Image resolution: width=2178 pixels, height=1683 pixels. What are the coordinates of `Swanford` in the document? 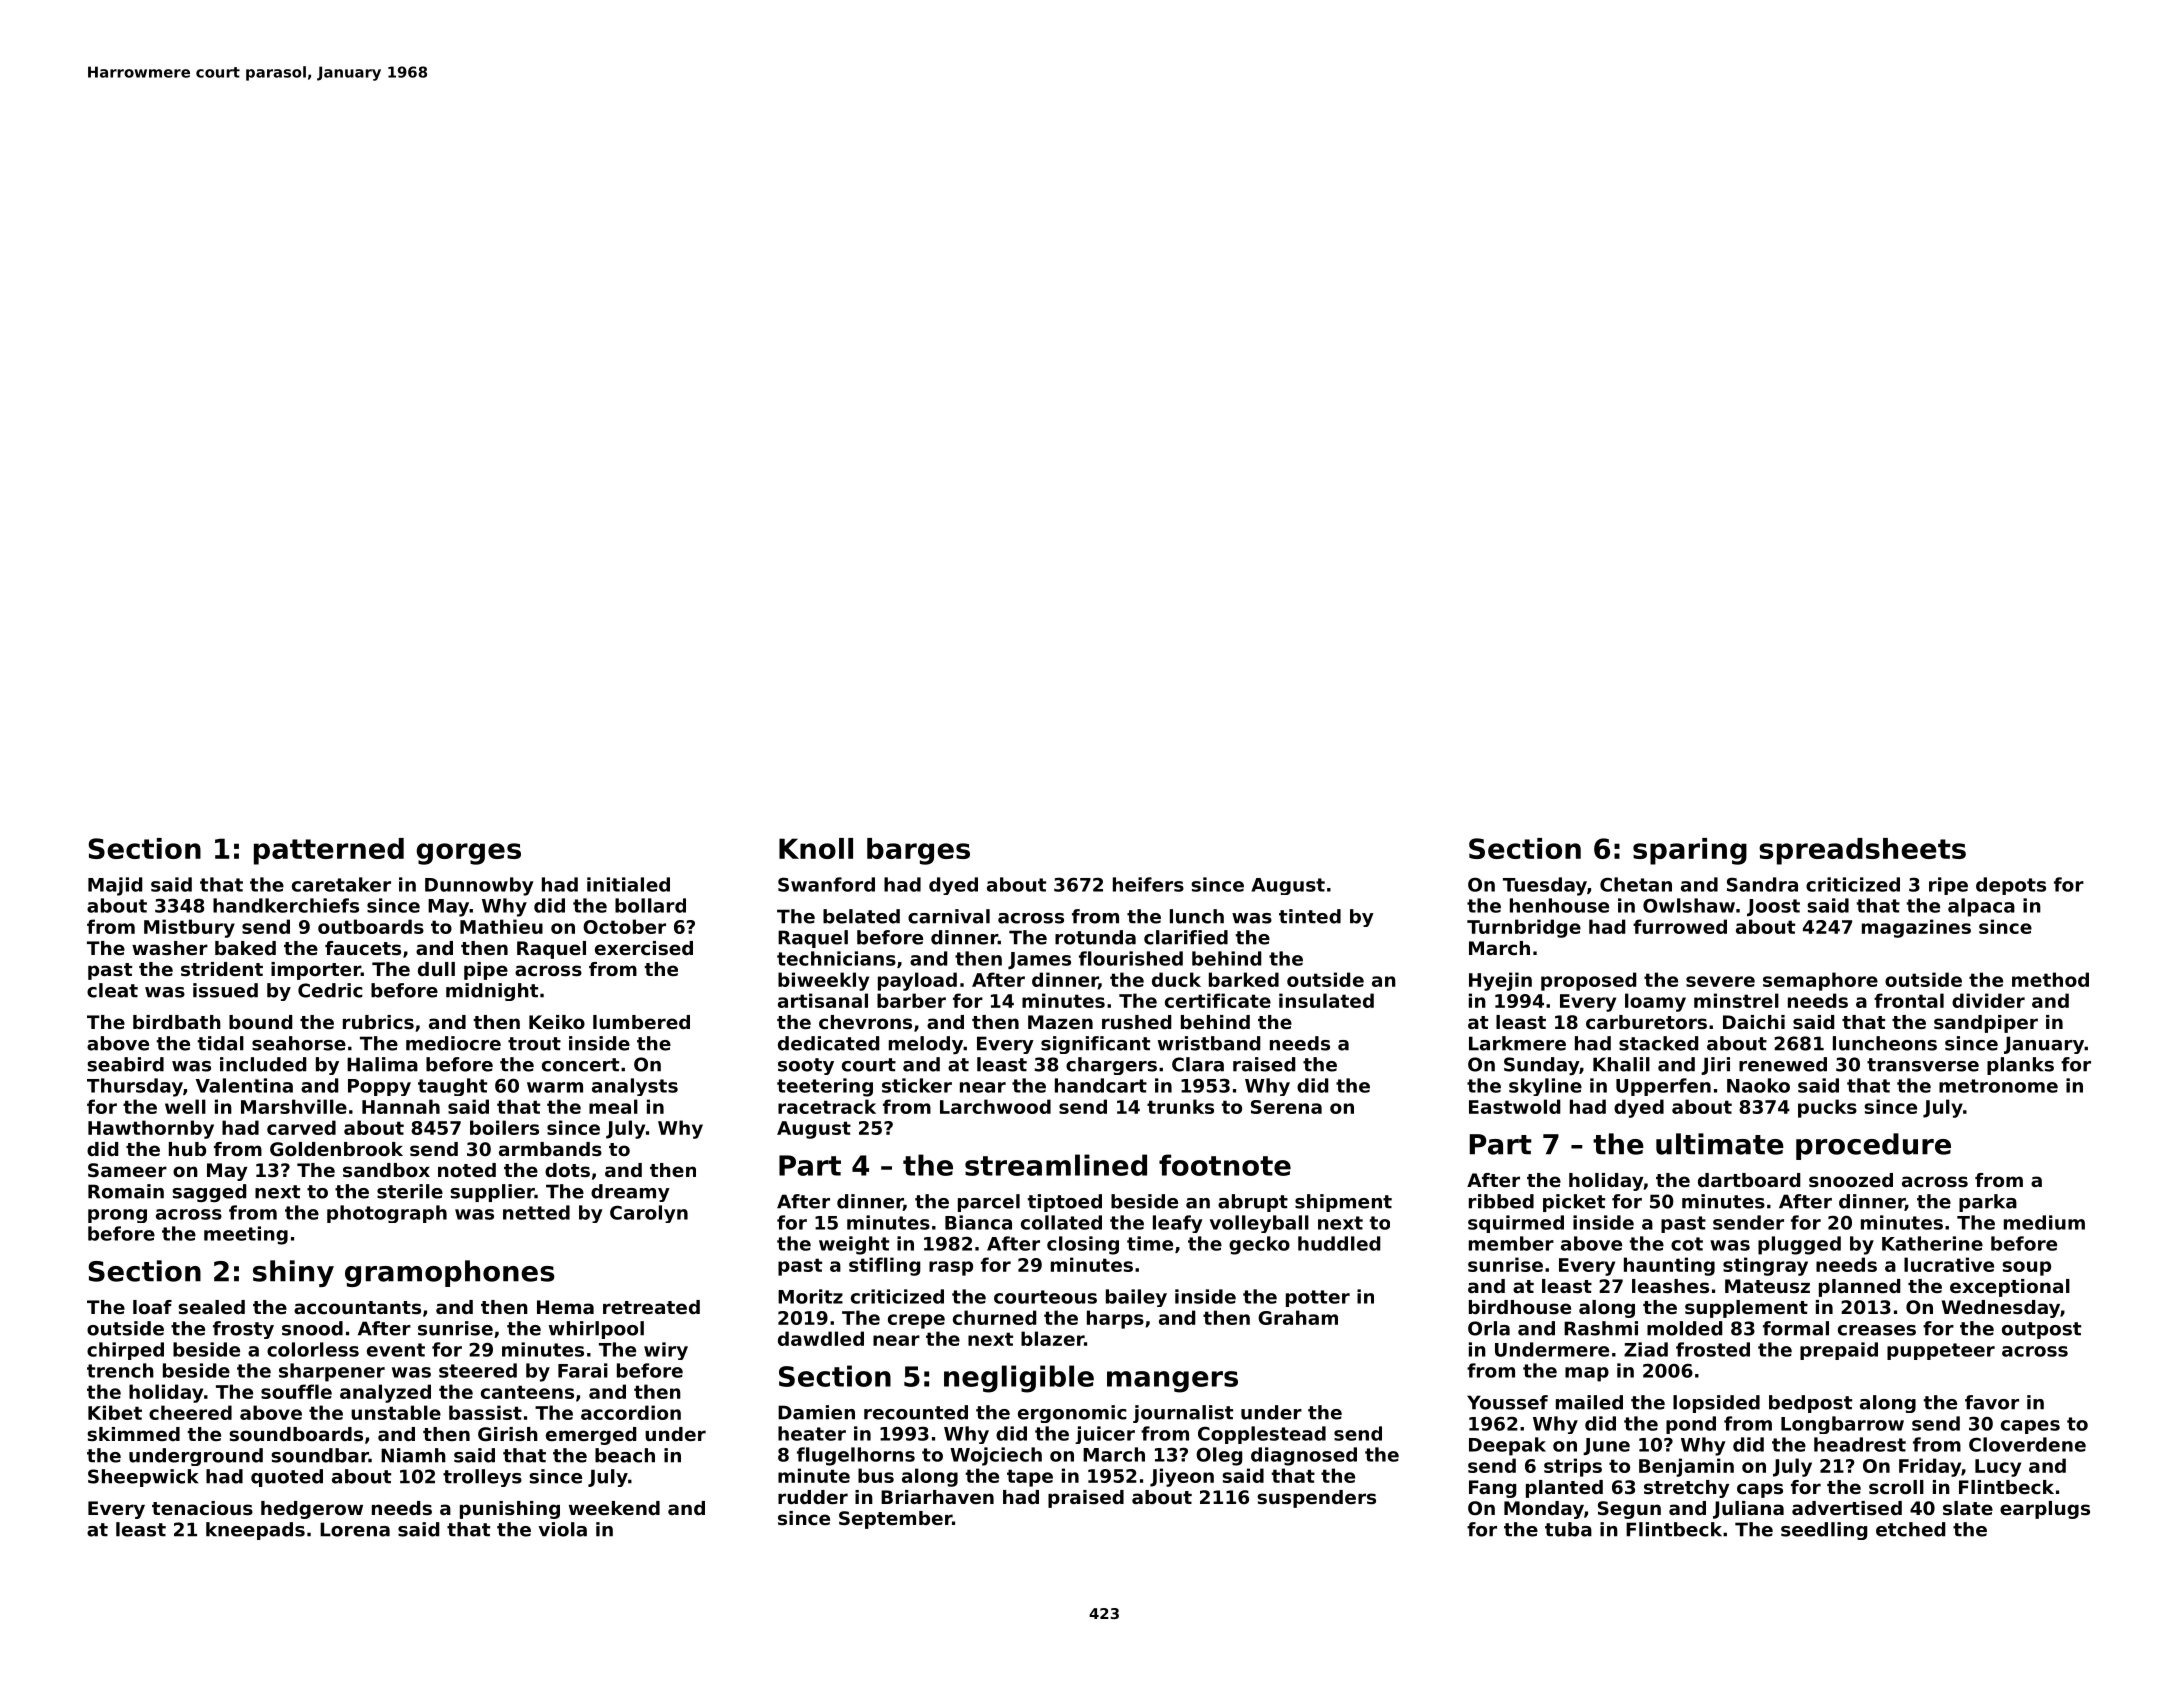 It's located at (826, 884).
